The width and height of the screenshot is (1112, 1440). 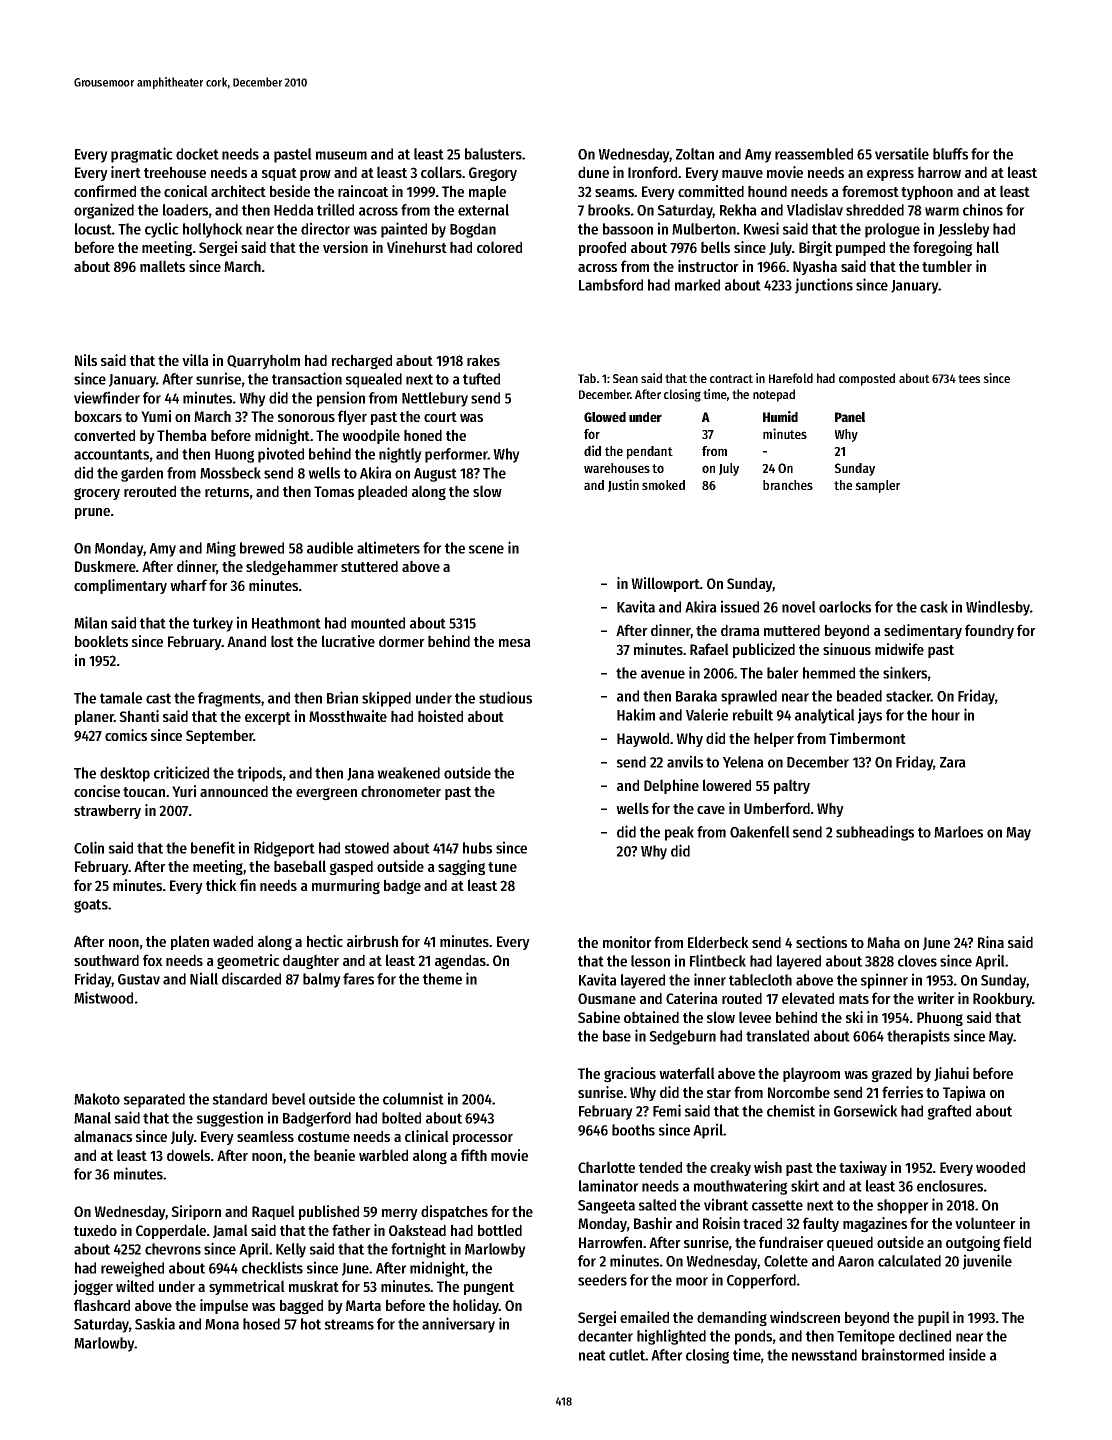 I want to click on Shanti, so click(x=139, y=716).
